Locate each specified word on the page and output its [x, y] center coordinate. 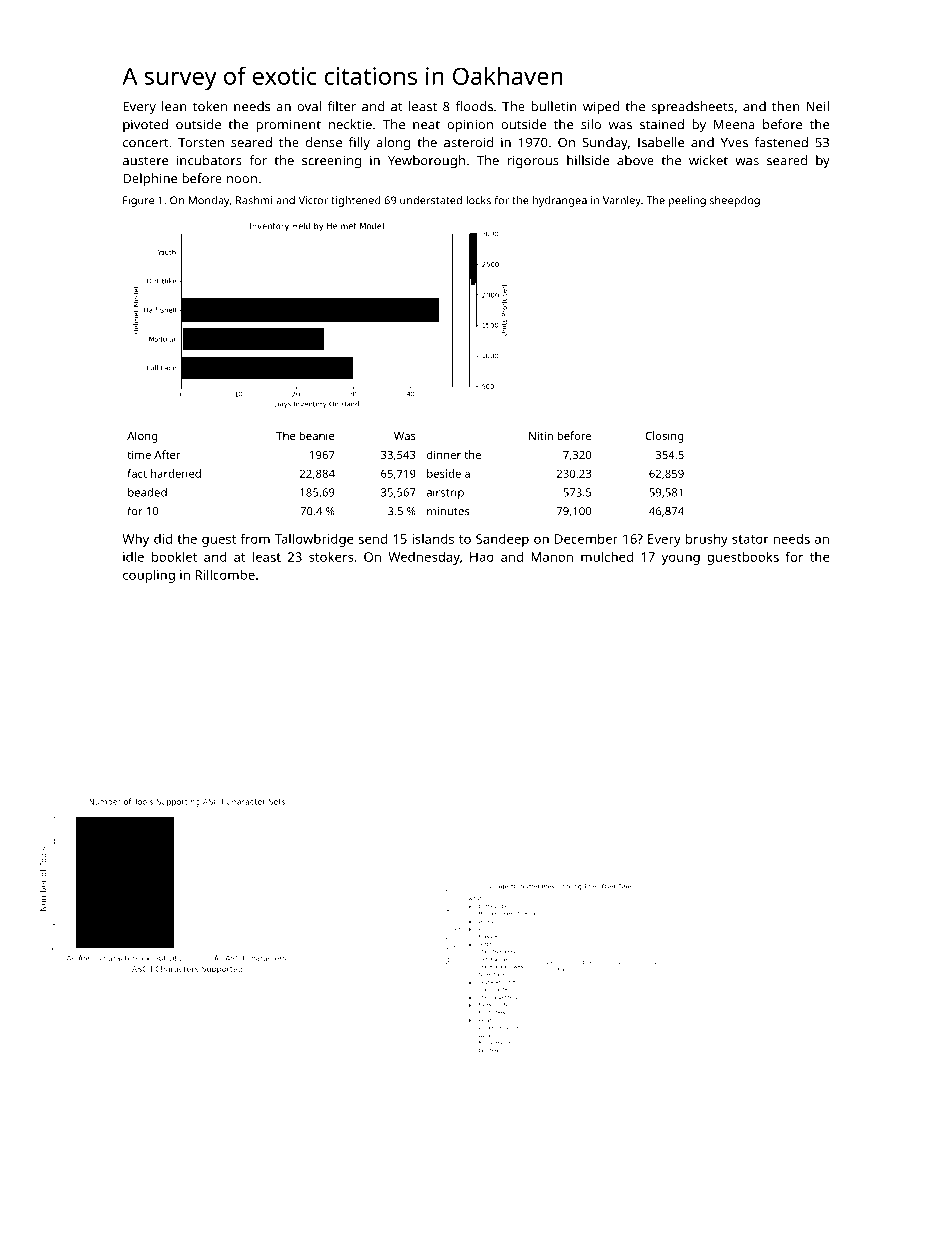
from [255, 538]
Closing [664, 437]
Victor [313, 200]
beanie [317, 435]
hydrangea [560, 201]
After [167, 454]
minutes [448, 511]
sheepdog [735, 201]
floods [474, 106]
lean [174, 106]
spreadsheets [692, 108]
